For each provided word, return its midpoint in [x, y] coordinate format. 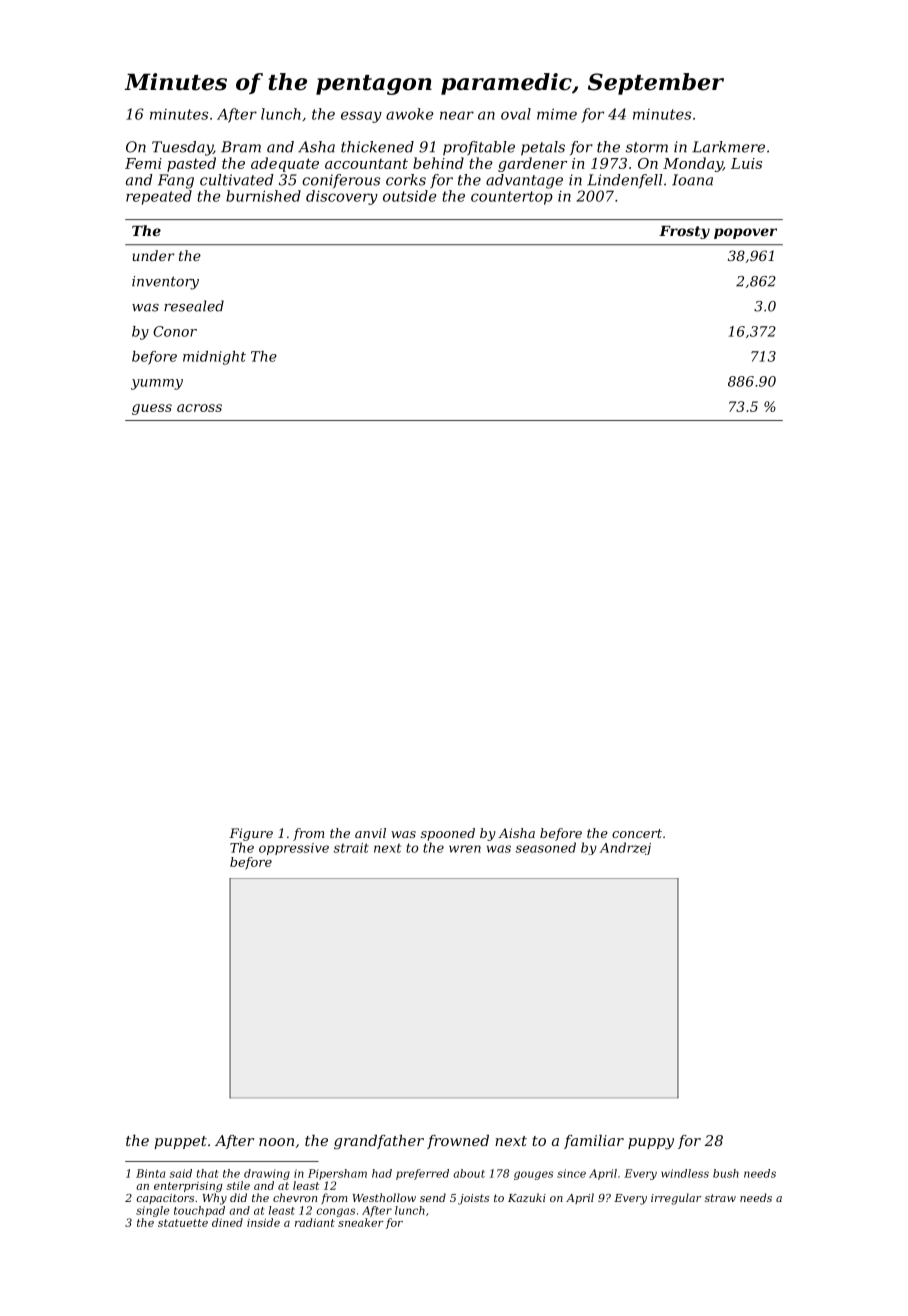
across [199, 408]
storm [647, 147]
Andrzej [625, 848]
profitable [479, 148]
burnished [263, 196]
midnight [214, 358]
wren [465, 849]
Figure [251, 834]
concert [637, 833]
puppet [180, 1142]
